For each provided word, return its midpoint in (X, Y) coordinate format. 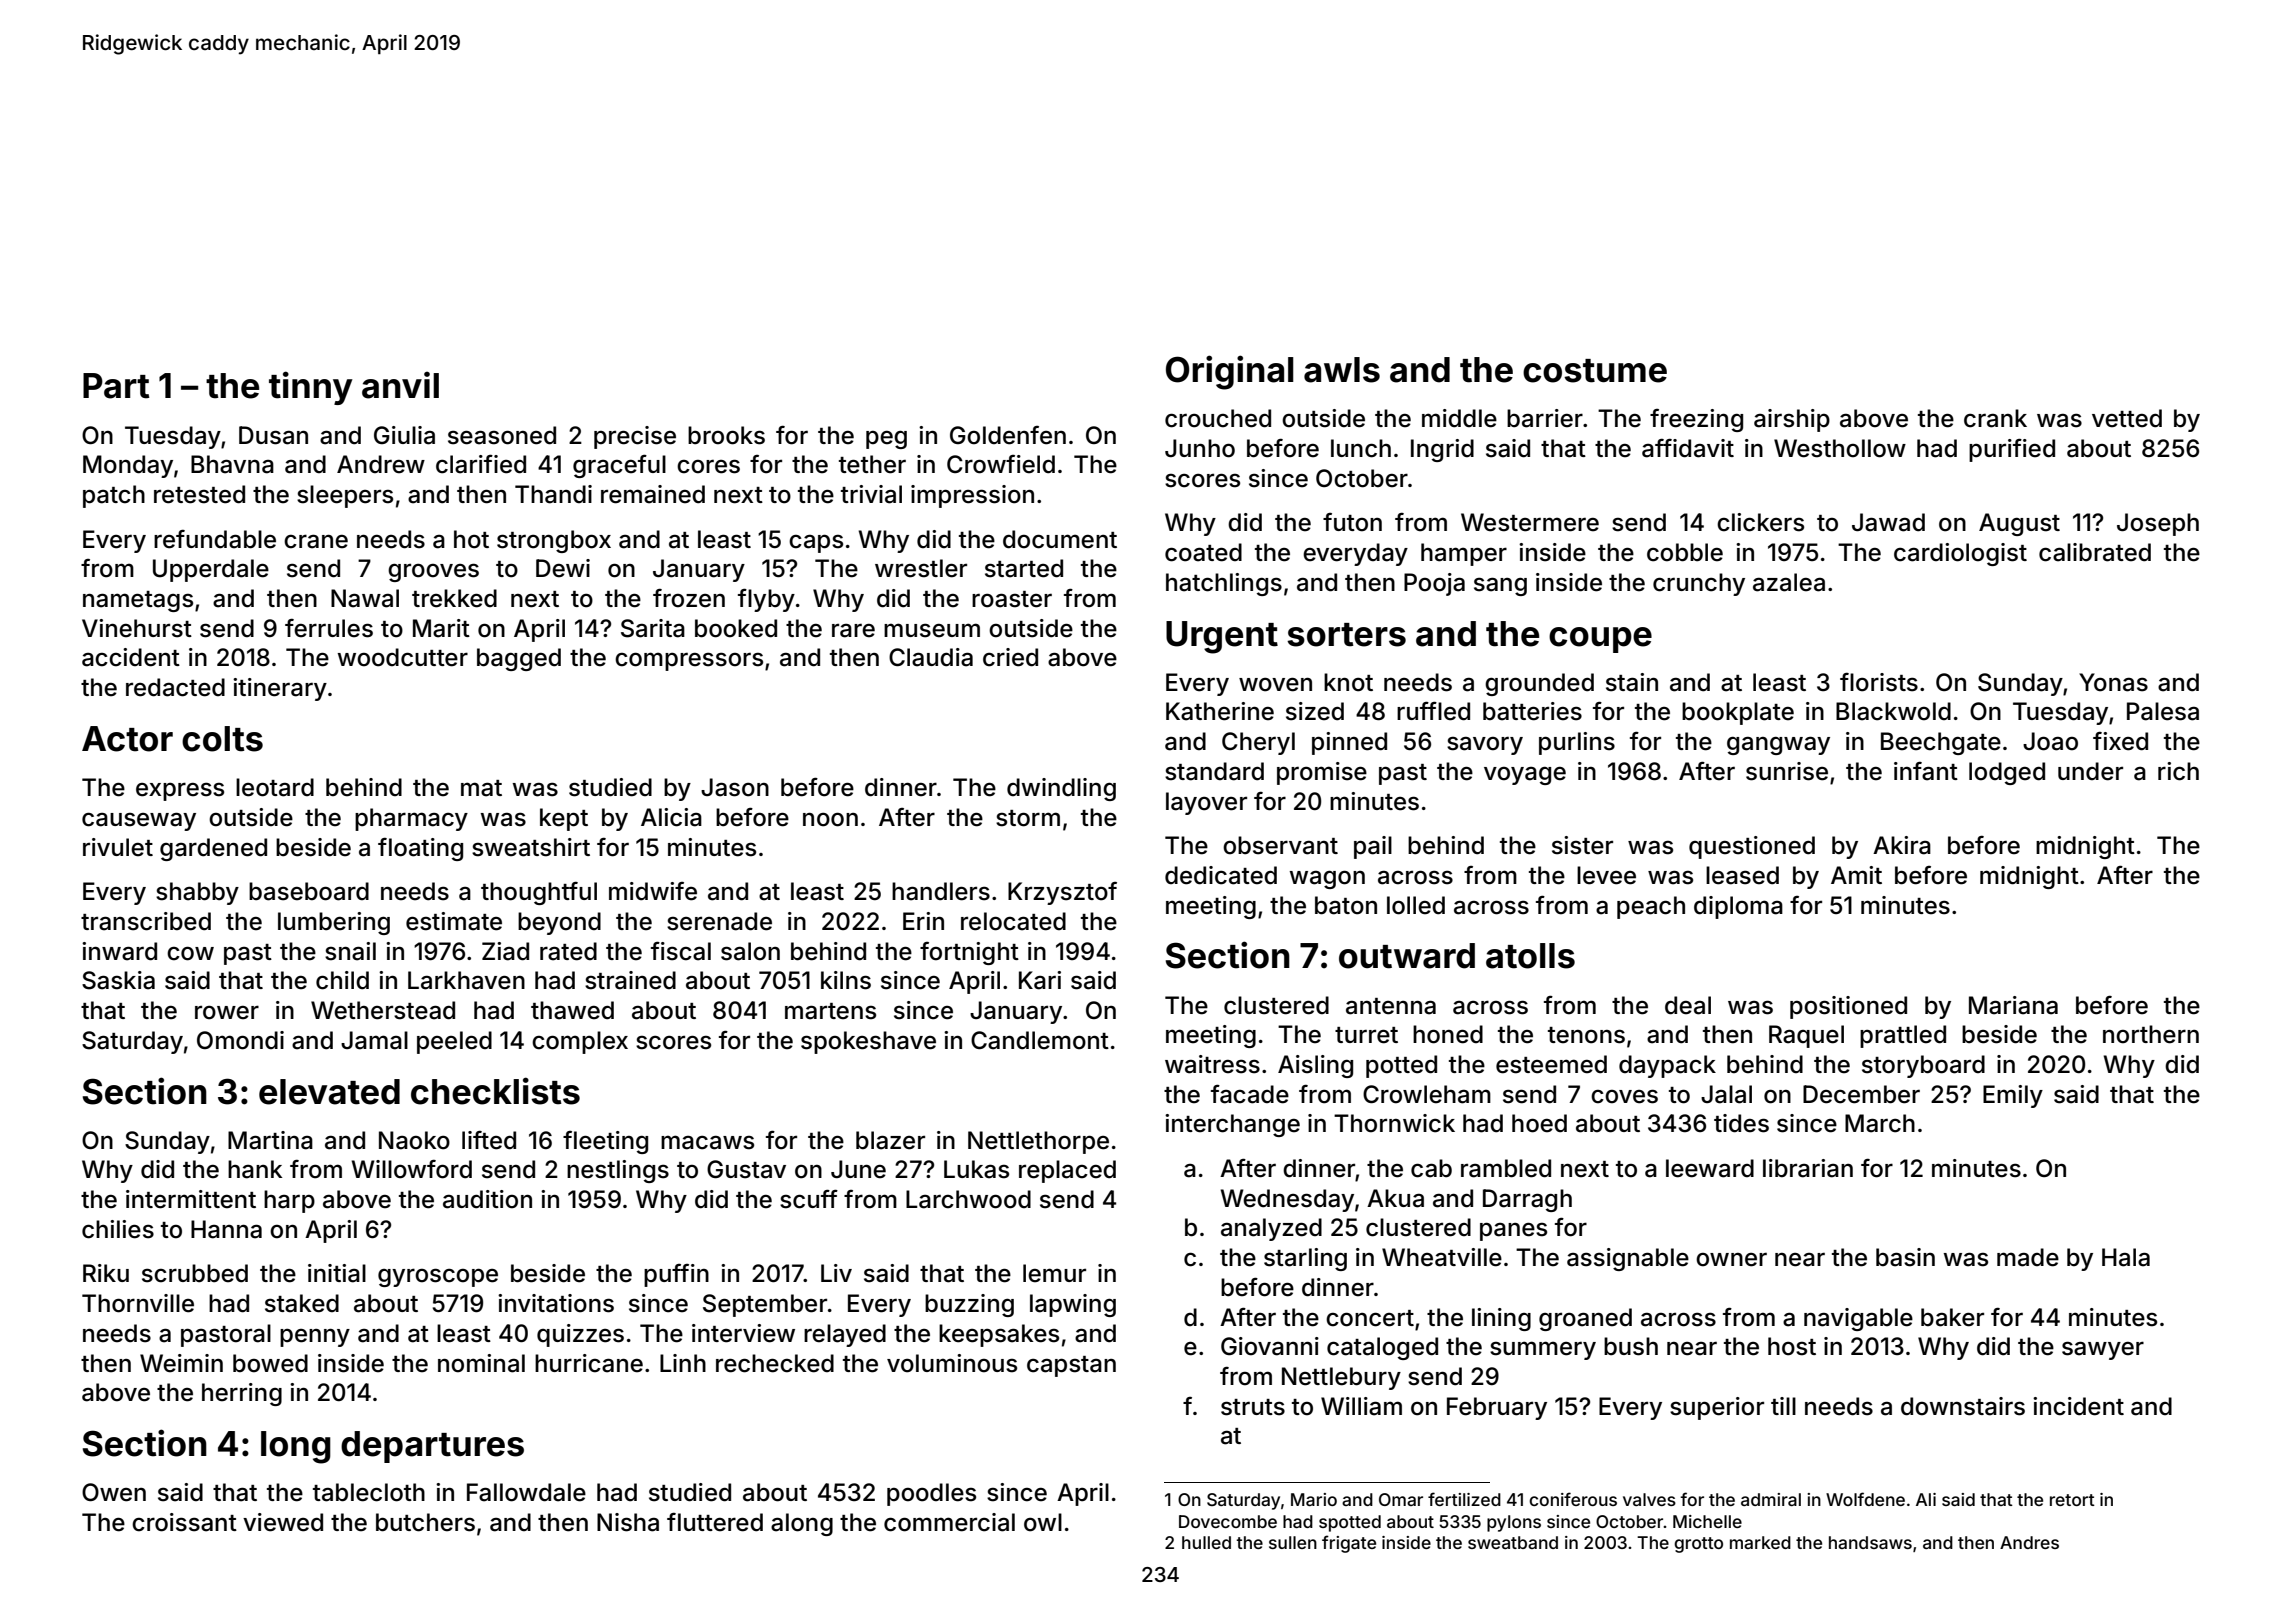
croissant (184, 1522)
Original (1230, 372)
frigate (1349, 1544)
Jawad (1888, 522)
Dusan (273, 435)
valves (1649, 1499)
